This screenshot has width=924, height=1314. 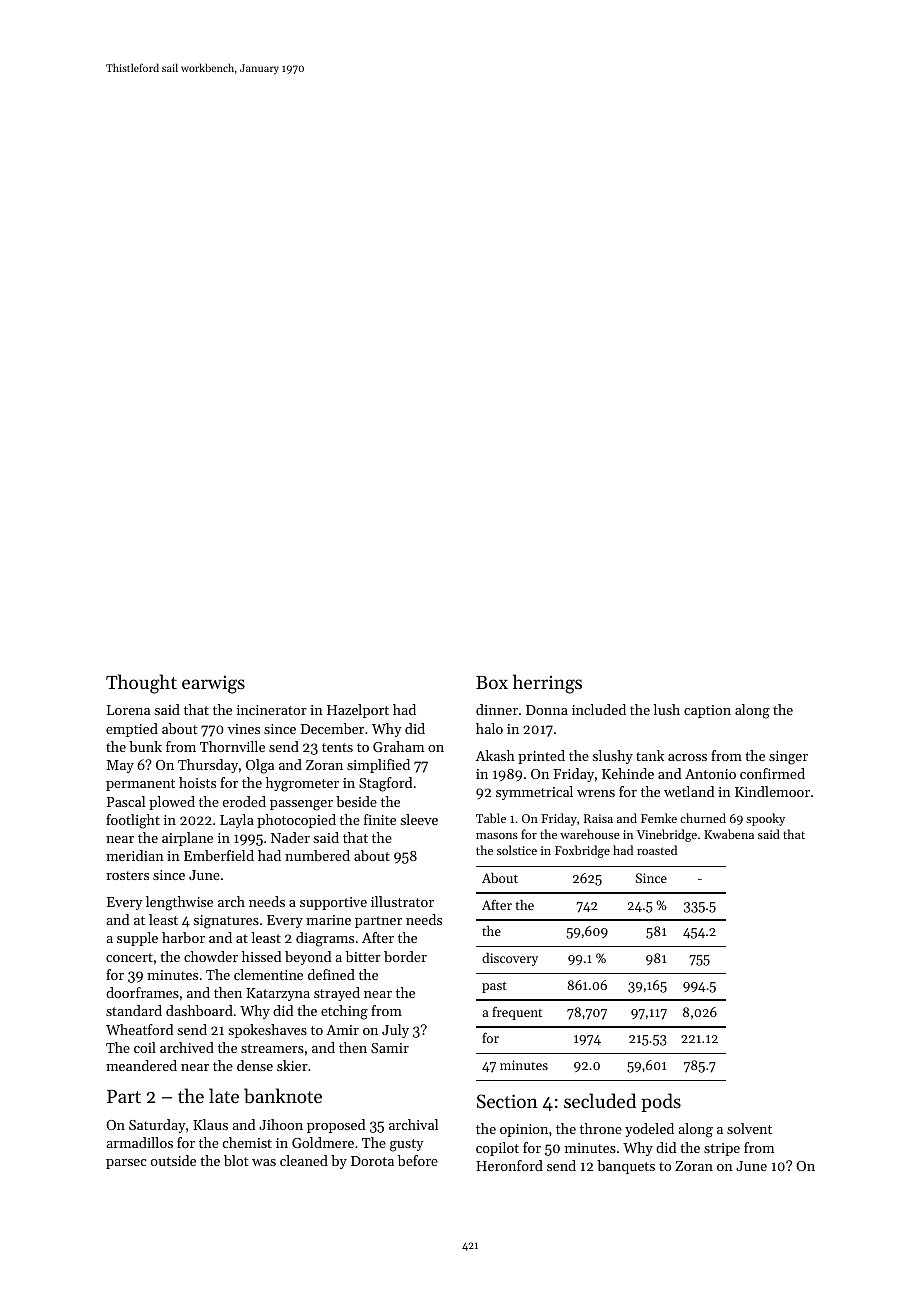 I want to click on Saturday, so click(x=157, y=1126).
